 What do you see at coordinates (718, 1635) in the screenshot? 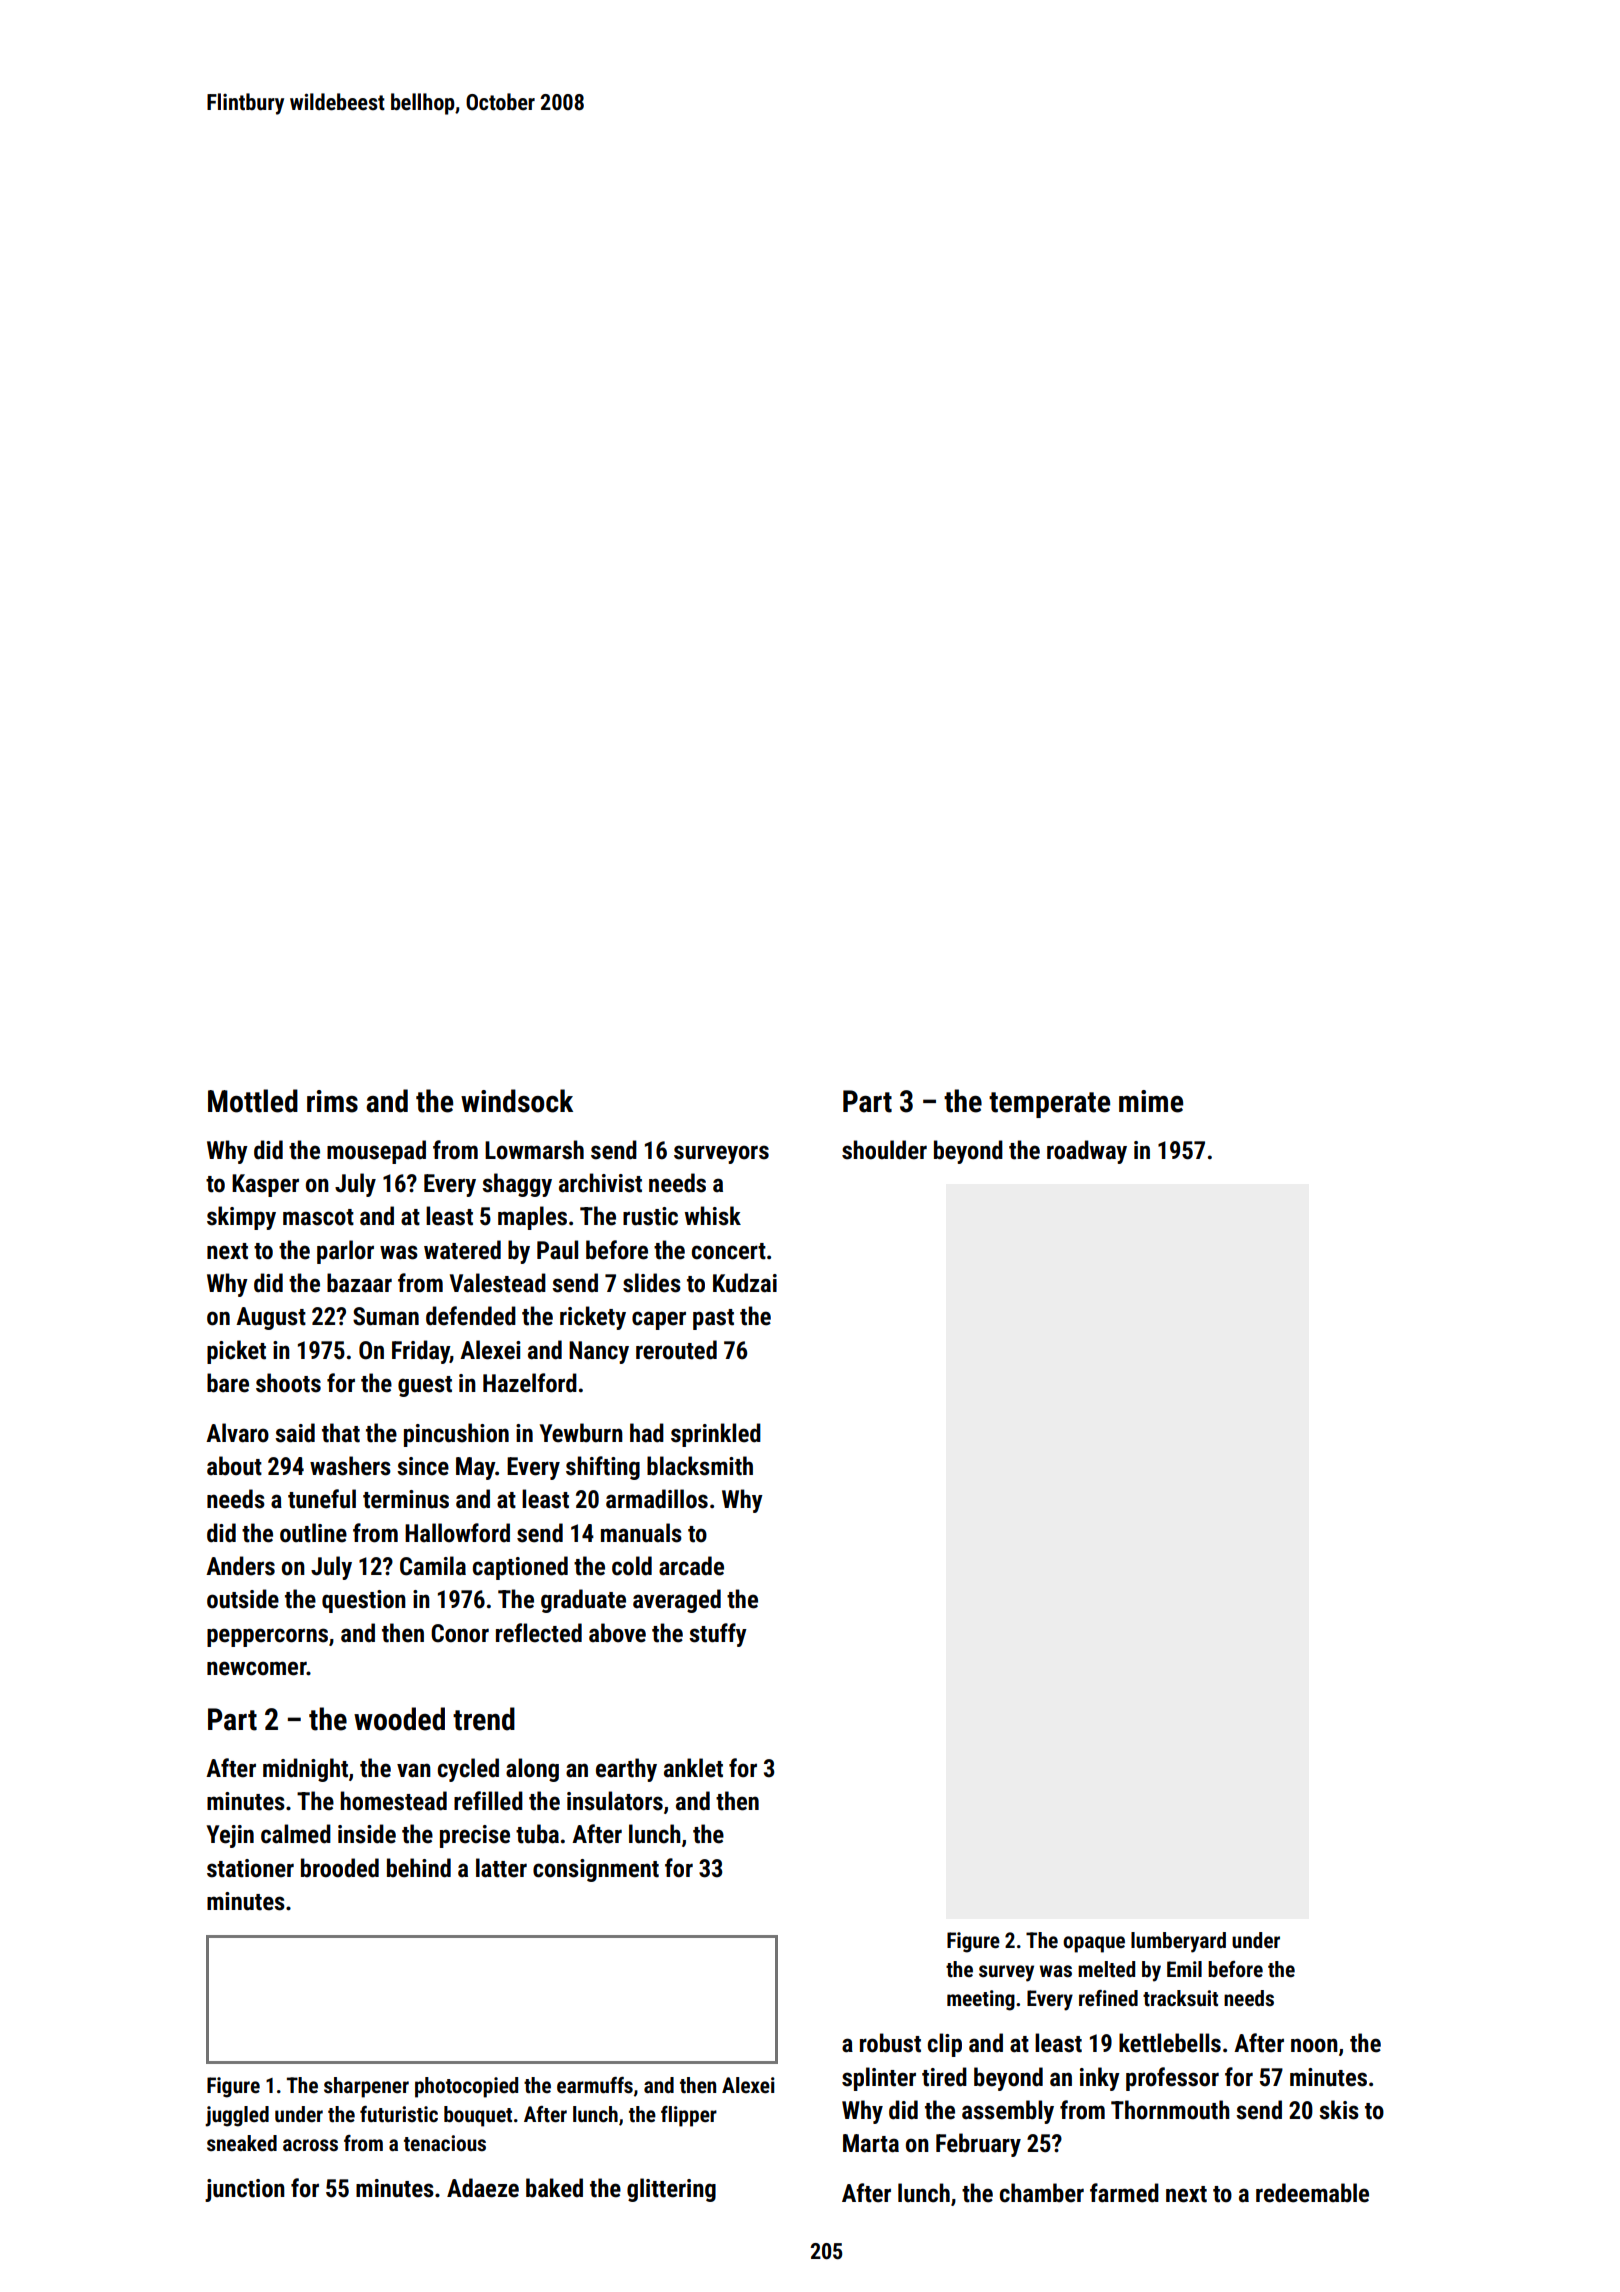
I see `stuffy` at bounding box center [718, 1635].
